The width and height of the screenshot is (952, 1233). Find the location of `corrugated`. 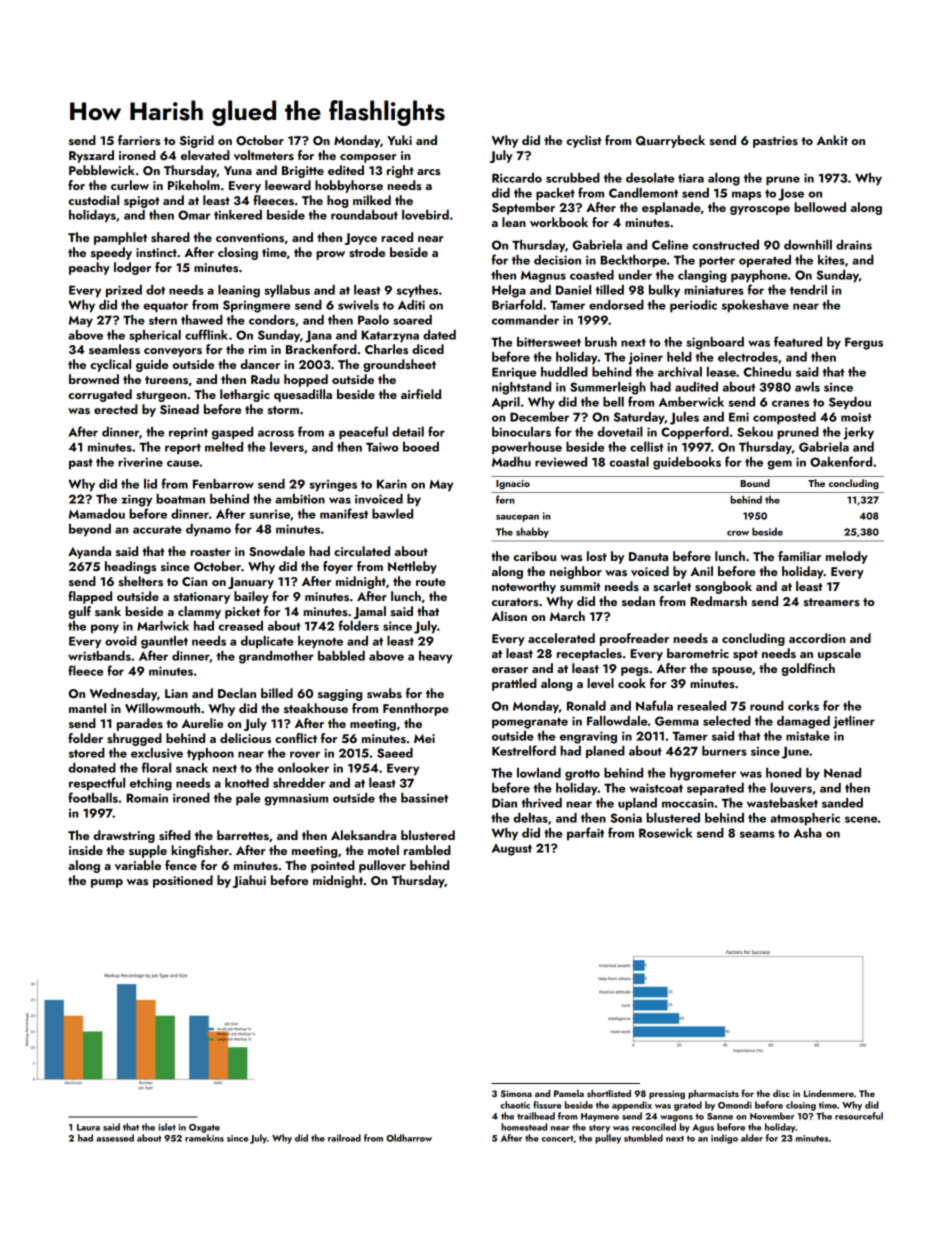

corrugated is located at coordinates (100, 395).
